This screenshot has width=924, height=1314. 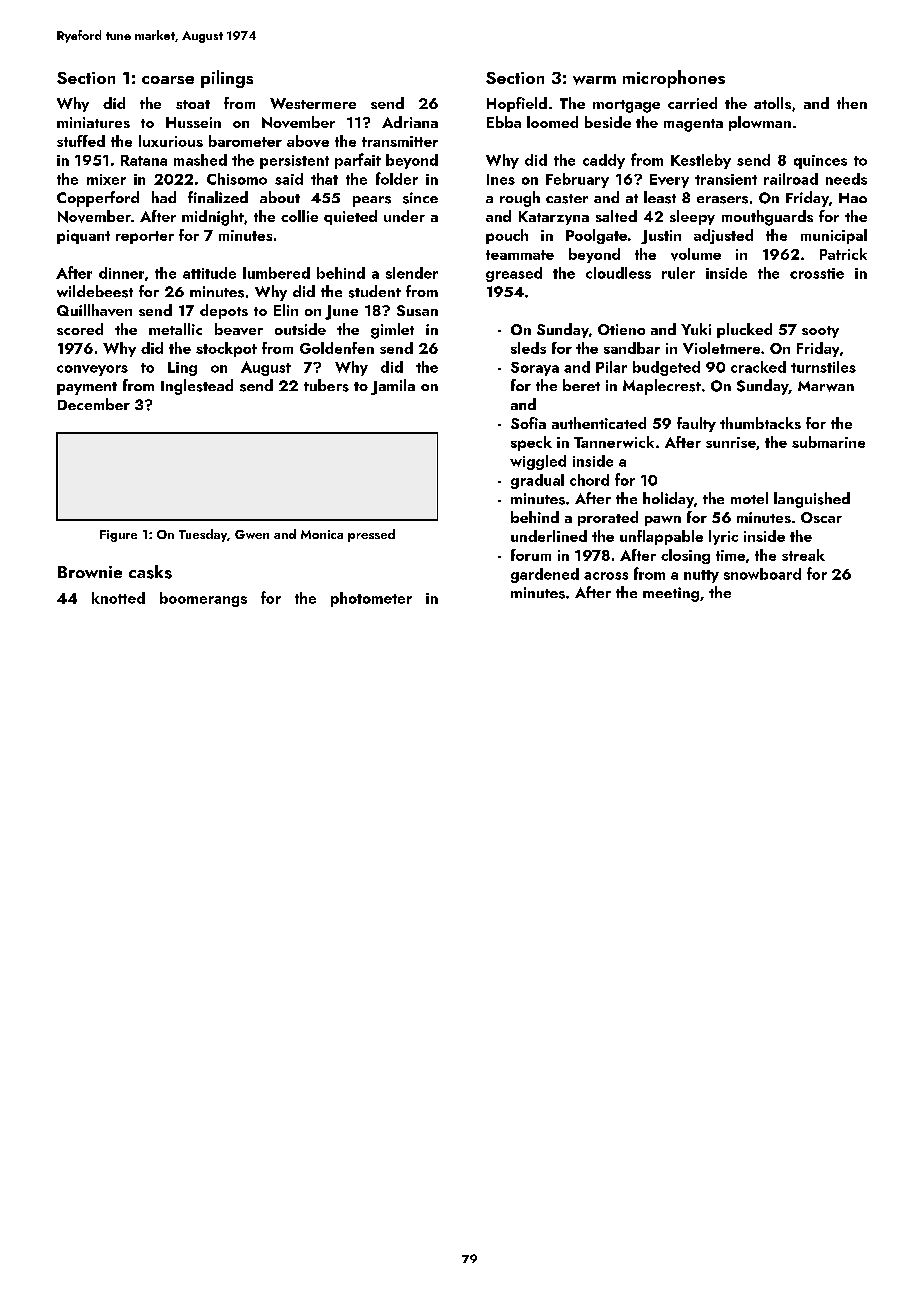 What do you see at coordinates (820, 332) in the screenshot?
I see `sooty` at bounding box center [820, 332].
